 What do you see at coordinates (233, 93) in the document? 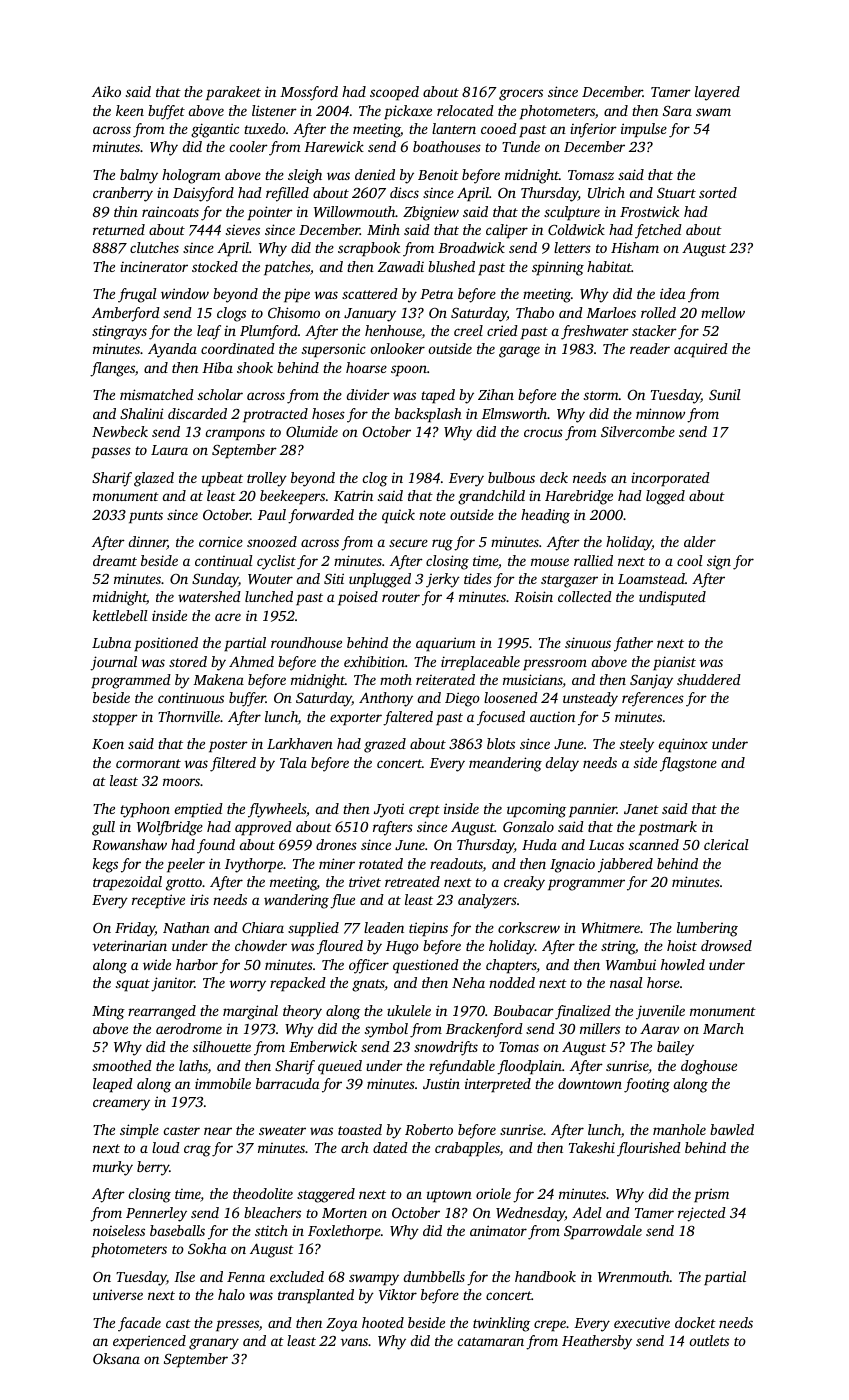
I see `parakeet` at bounding box center [233, 93].
